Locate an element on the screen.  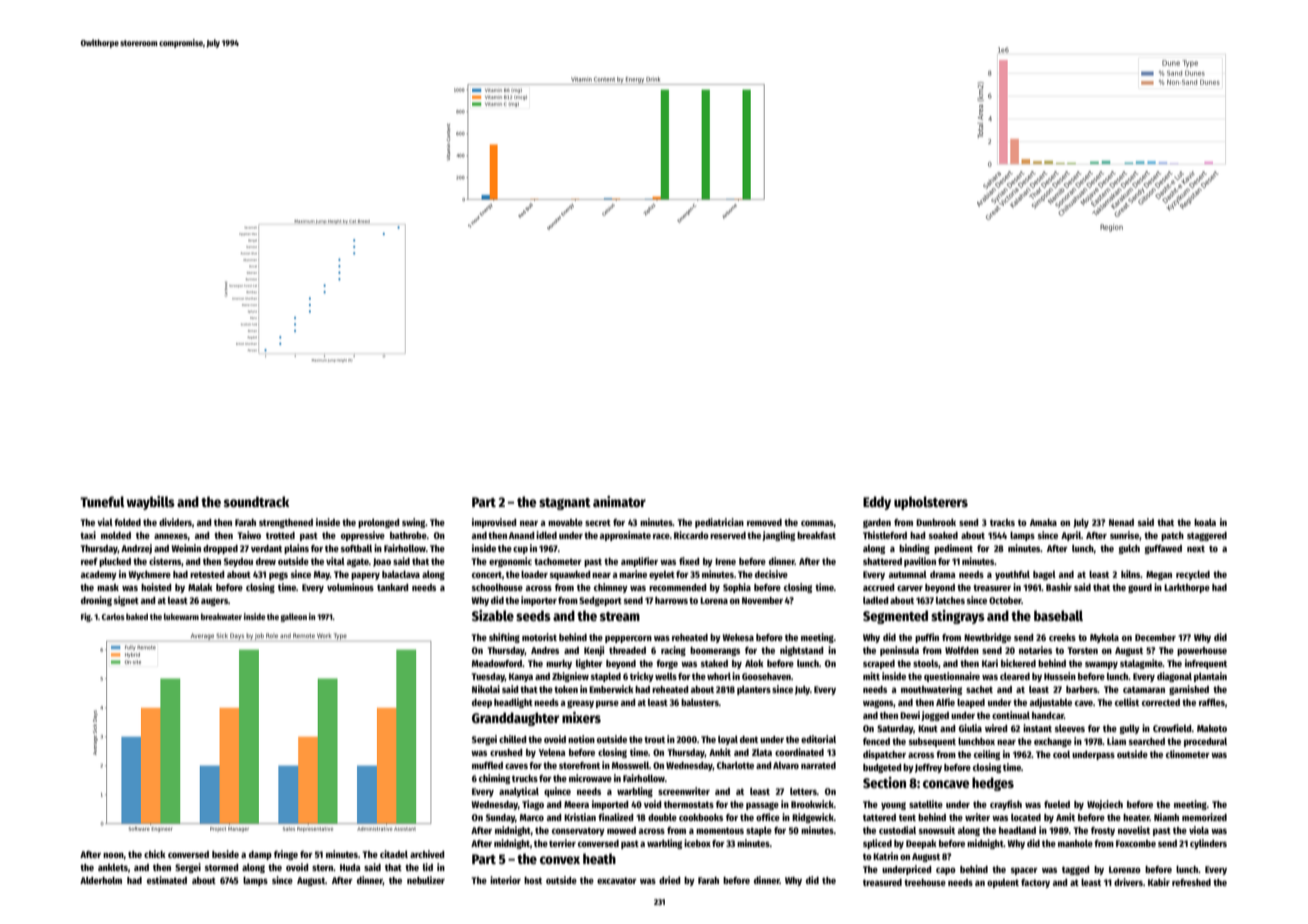
Alderholm is located at coordinates (101, 880).
